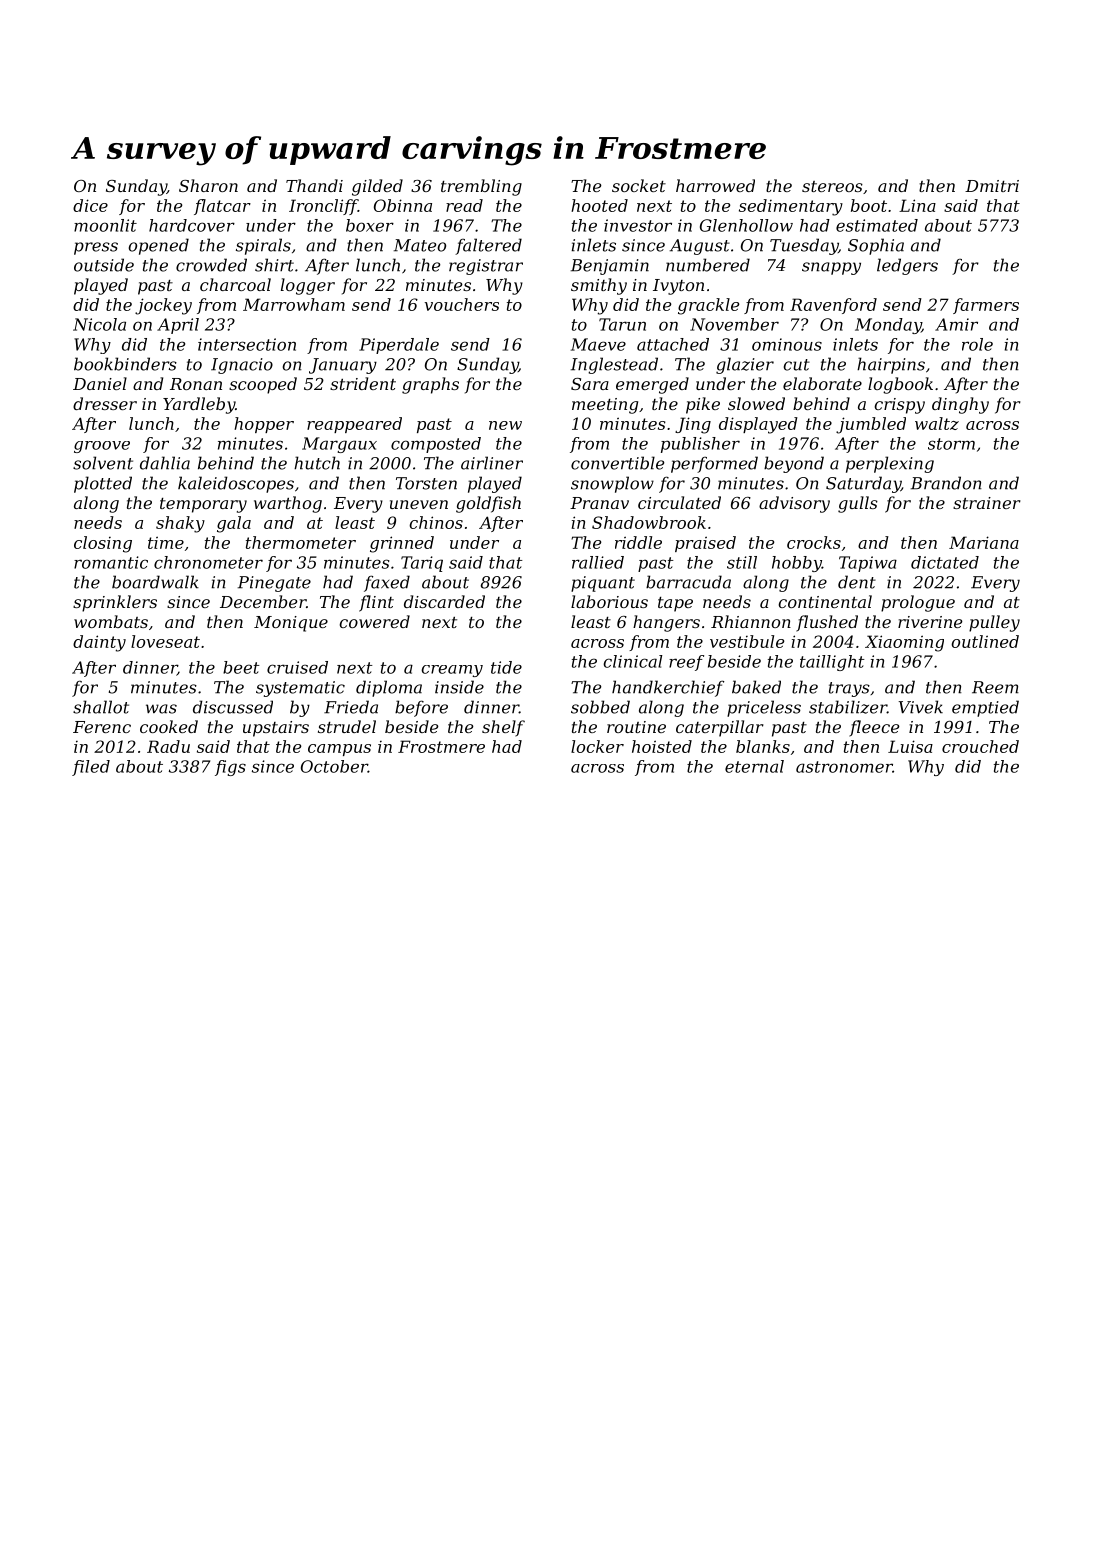  I want to click on sobbed, so click(600, 707).
